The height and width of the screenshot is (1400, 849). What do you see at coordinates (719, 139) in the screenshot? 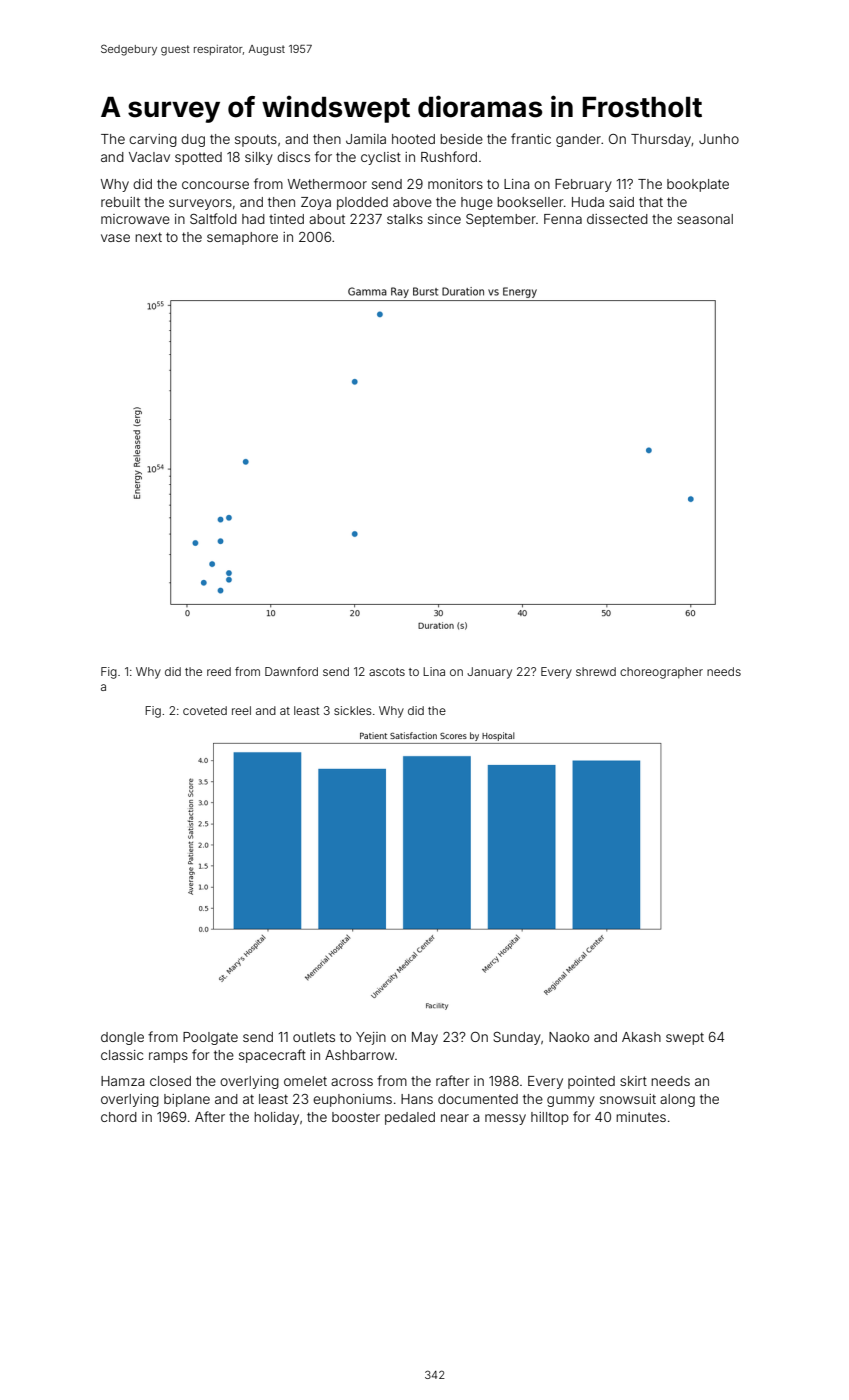
I see `Junho` at bounding box center [719, 139].
